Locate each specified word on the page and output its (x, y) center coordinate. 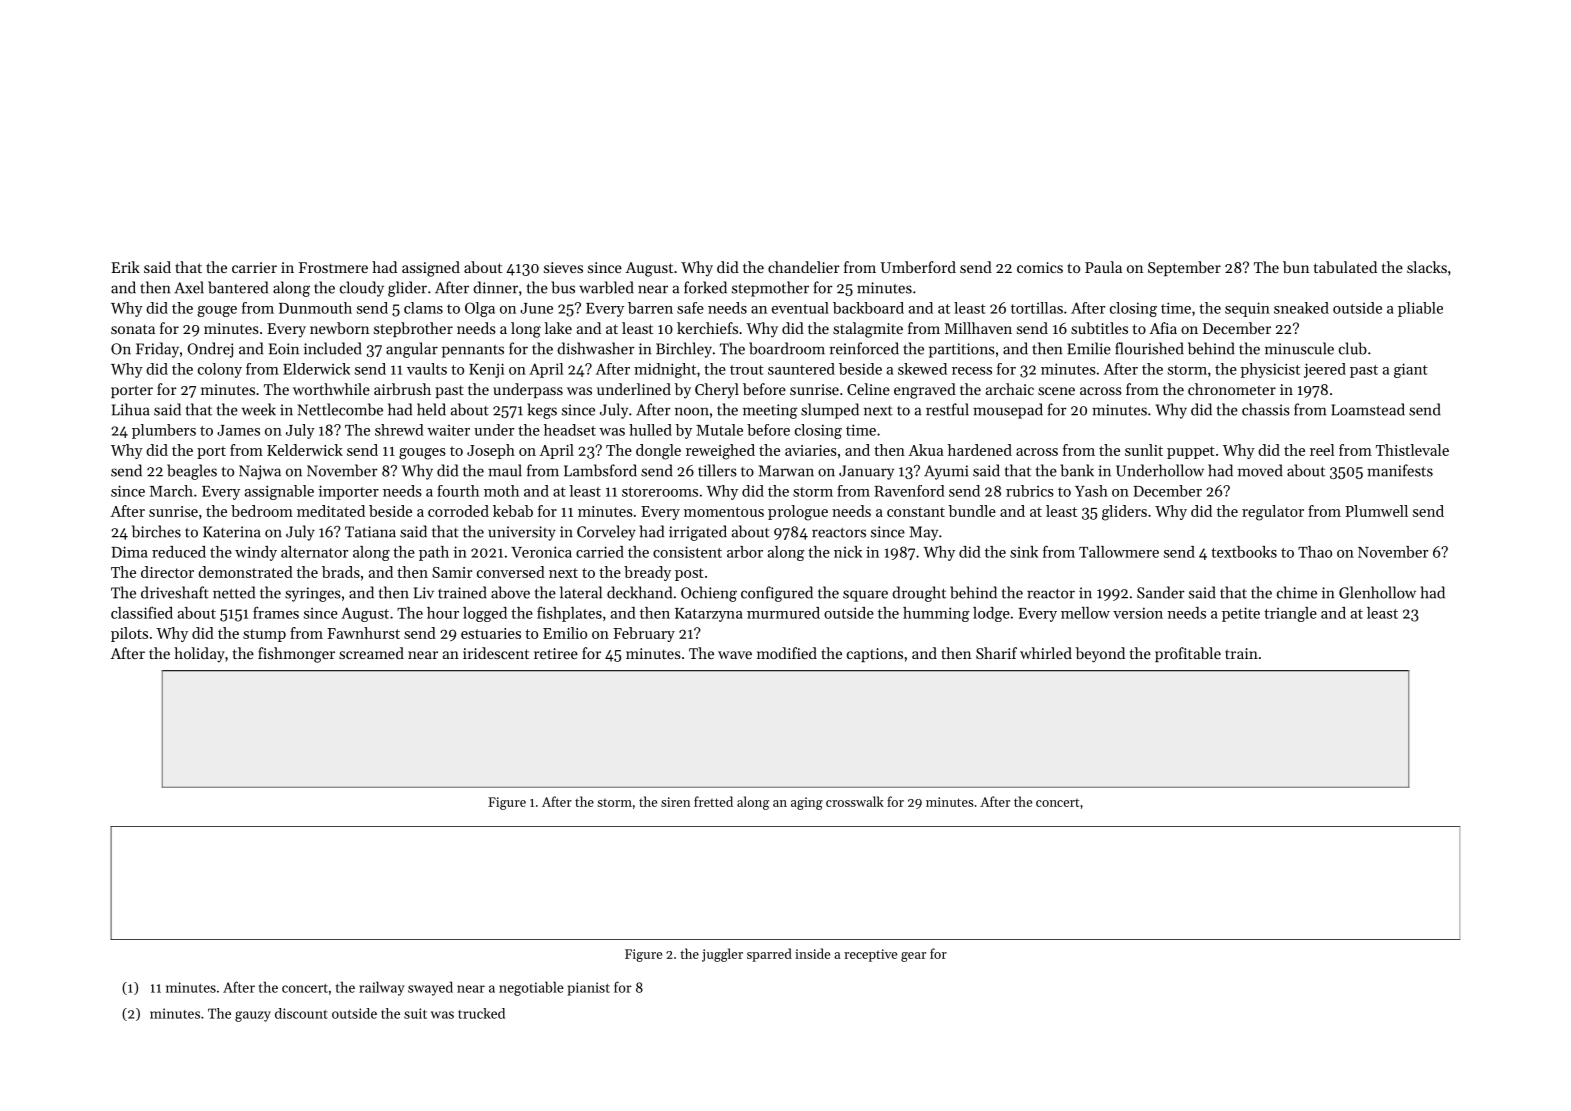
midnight (665, 370)
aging (807, 803)
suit (415, 1013)
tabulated (1345, 267)
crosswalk (855, 801)
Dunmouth (315, 308)
